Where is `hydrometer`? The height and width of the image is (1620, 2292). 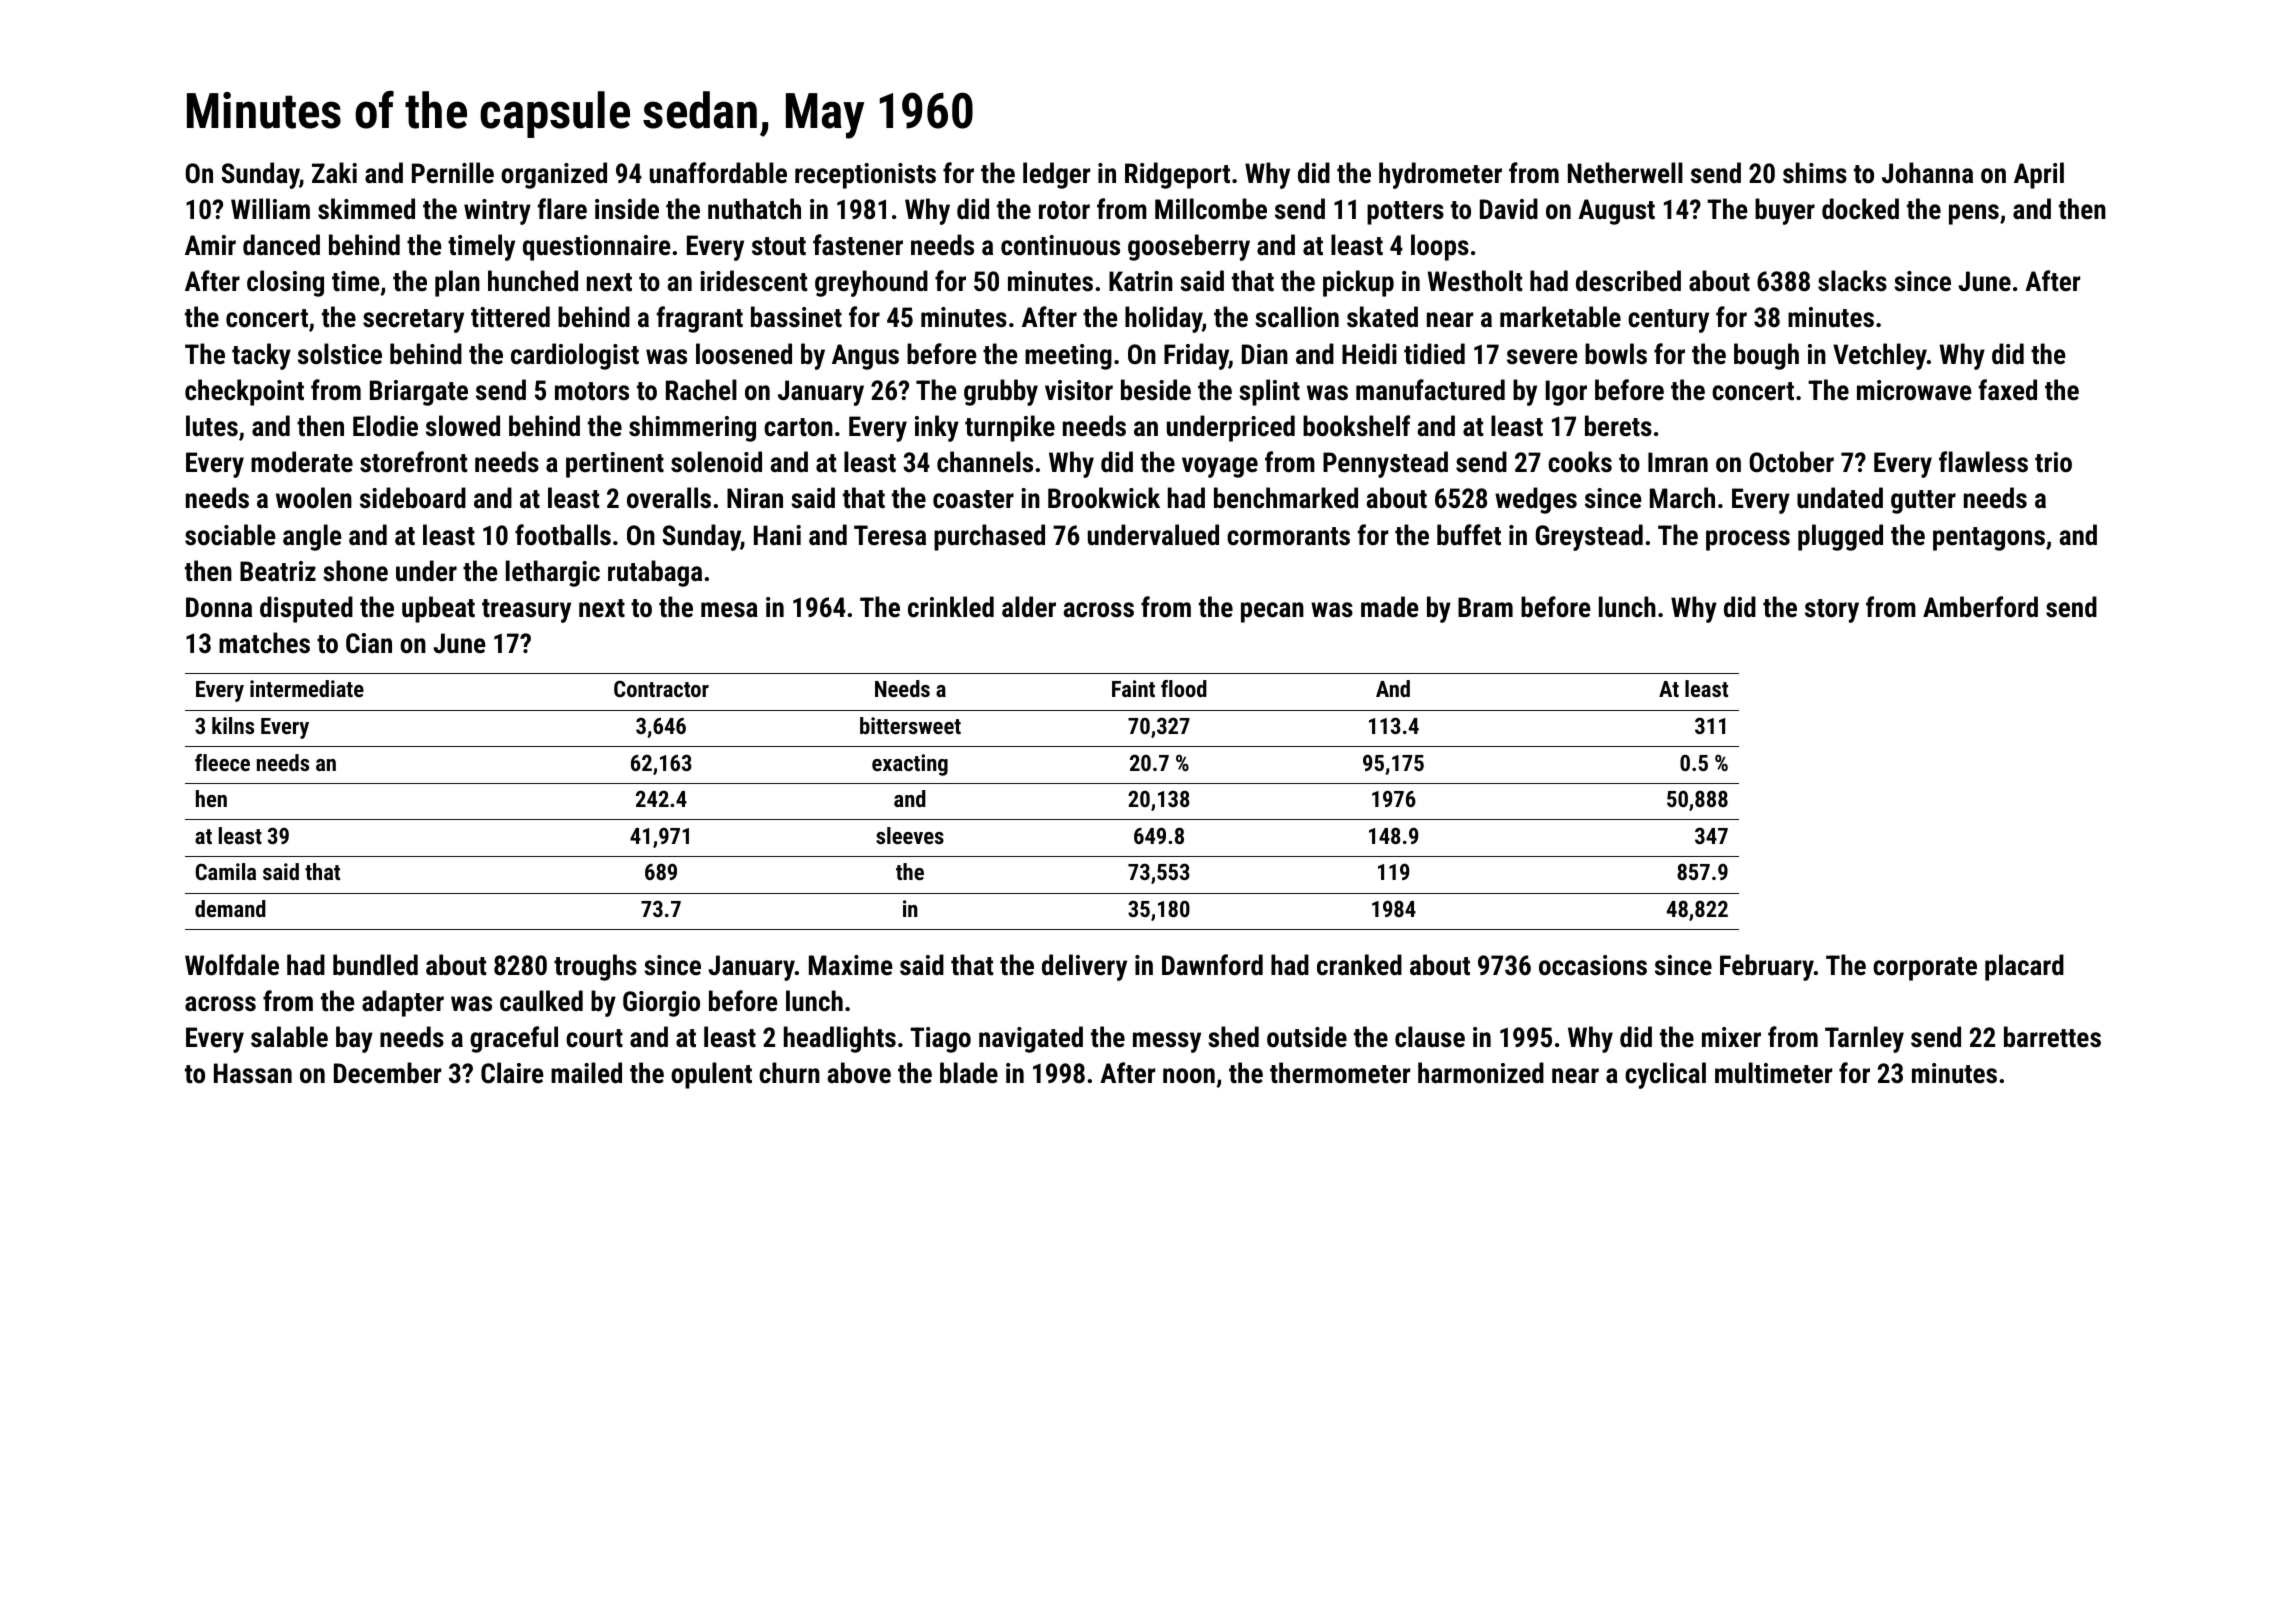 hydrometer is located at coordinates (1440, 175).
